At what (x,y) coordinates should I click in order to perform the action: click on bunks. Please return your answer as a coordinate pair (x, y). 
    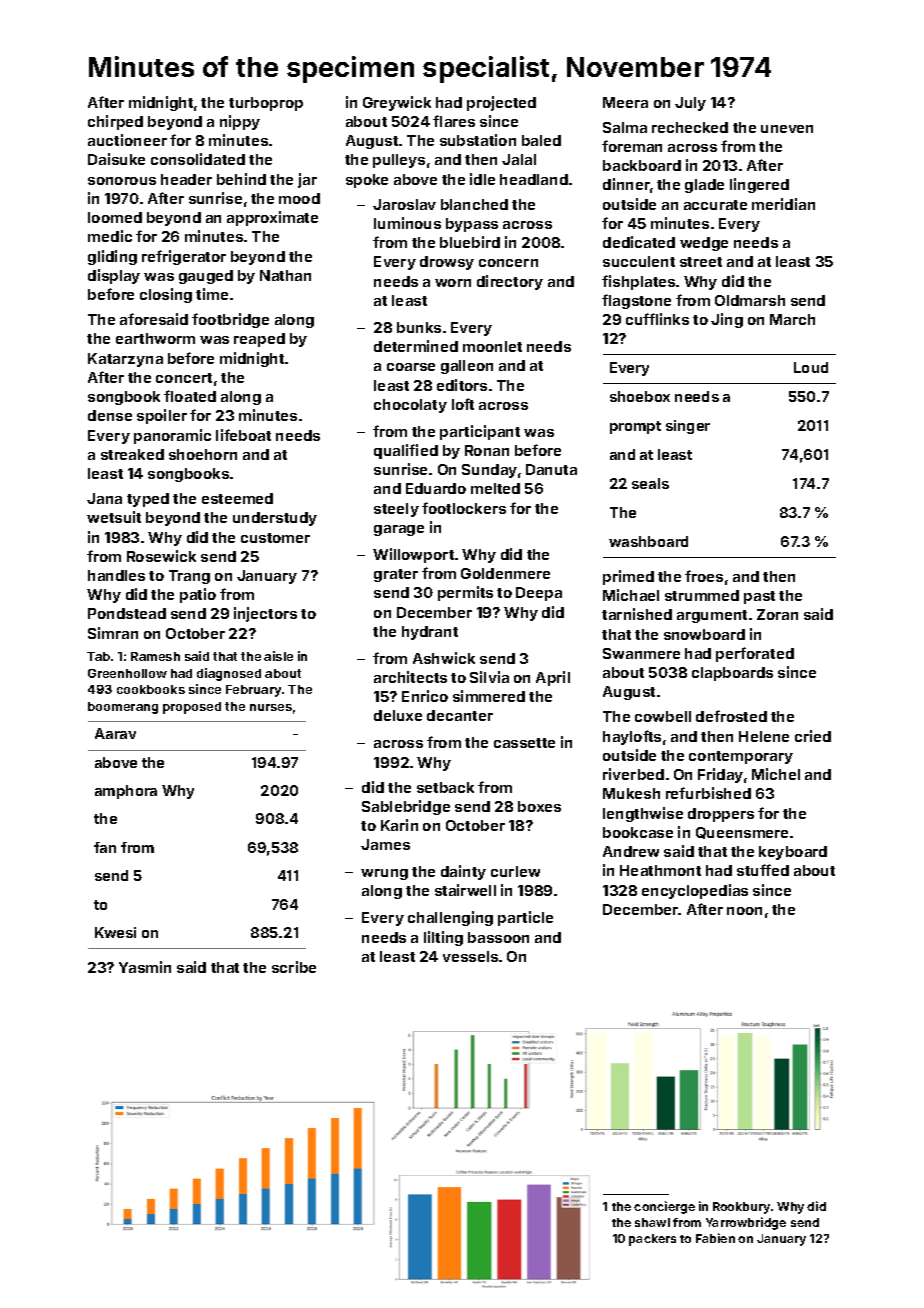
    Looking at the image, I should click on (419, 327).
